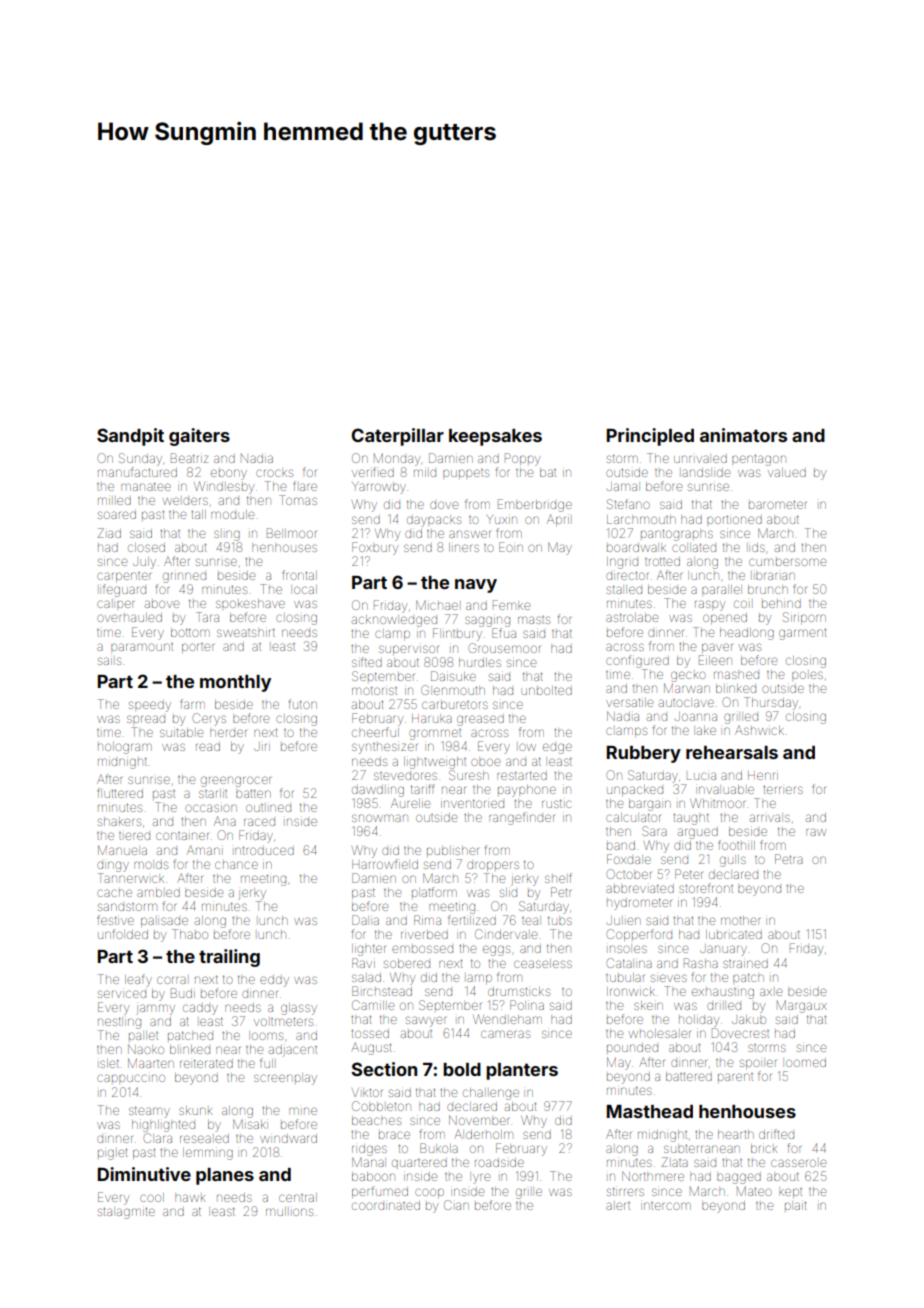 This document has height=1308, width=924. I want to click on planters, so click(522, 1071).
